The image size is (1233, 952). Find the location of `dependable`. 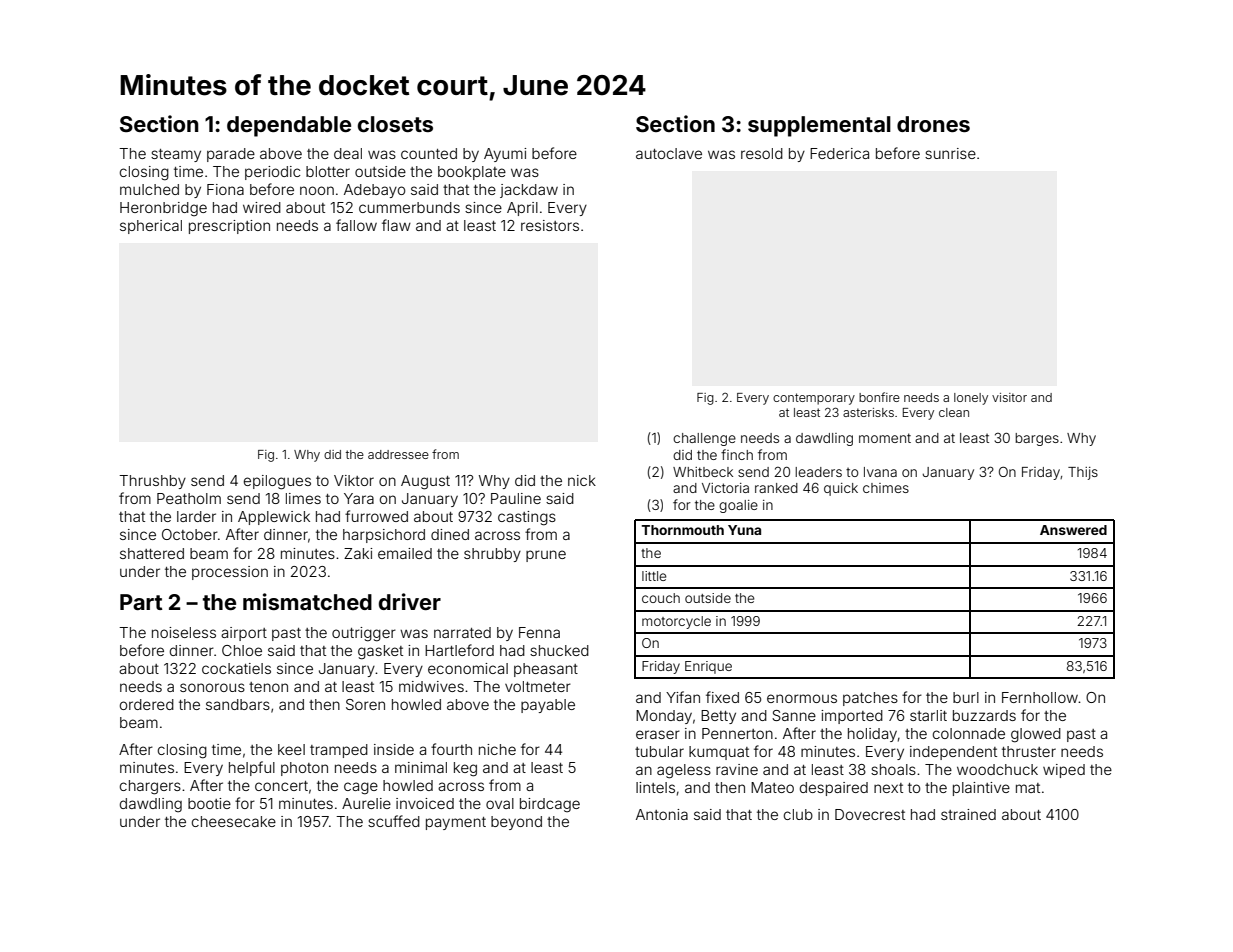

dependable is located at coordinates (289, 126).
